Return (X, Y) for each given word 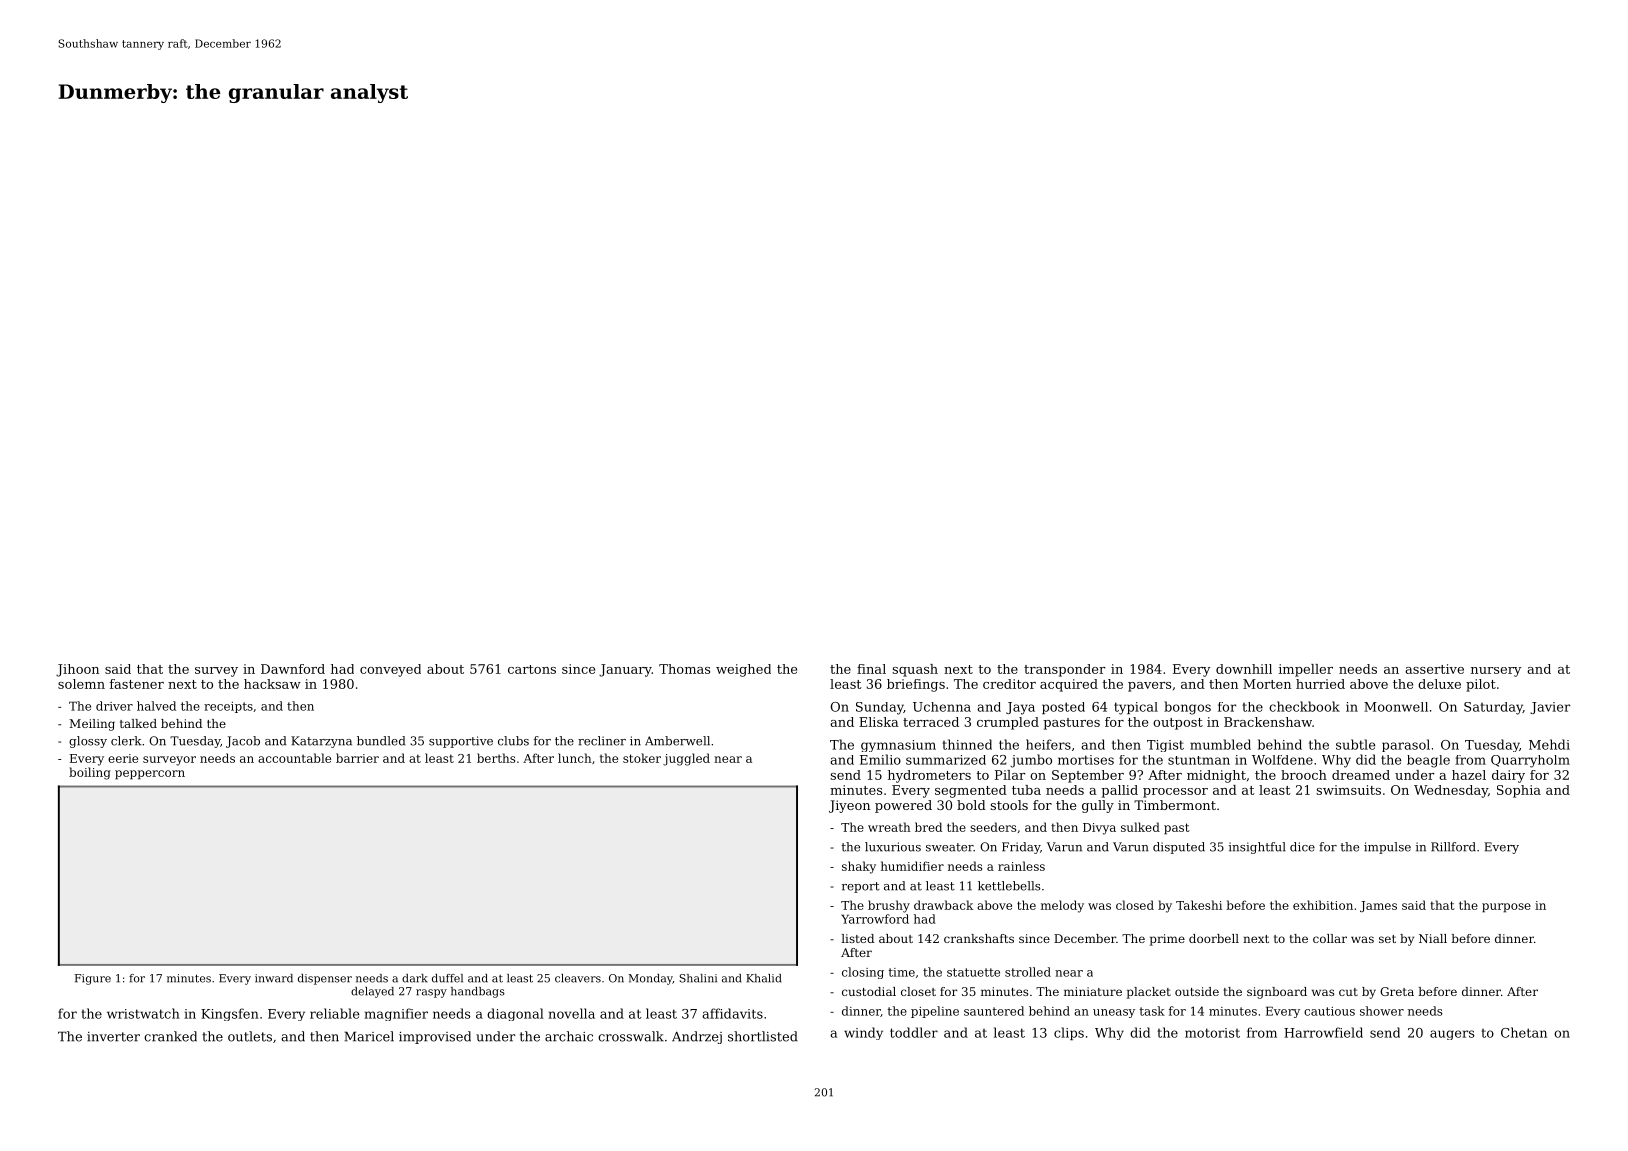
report (861, 887)
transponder (1064, 670)
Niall (1433, 938)
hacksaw (272, 684)
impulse (1387, 848)
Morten (1267, 684)
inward (274, 978)
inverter (113, 1037)
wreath (889, 827)
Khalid (764, 978)
